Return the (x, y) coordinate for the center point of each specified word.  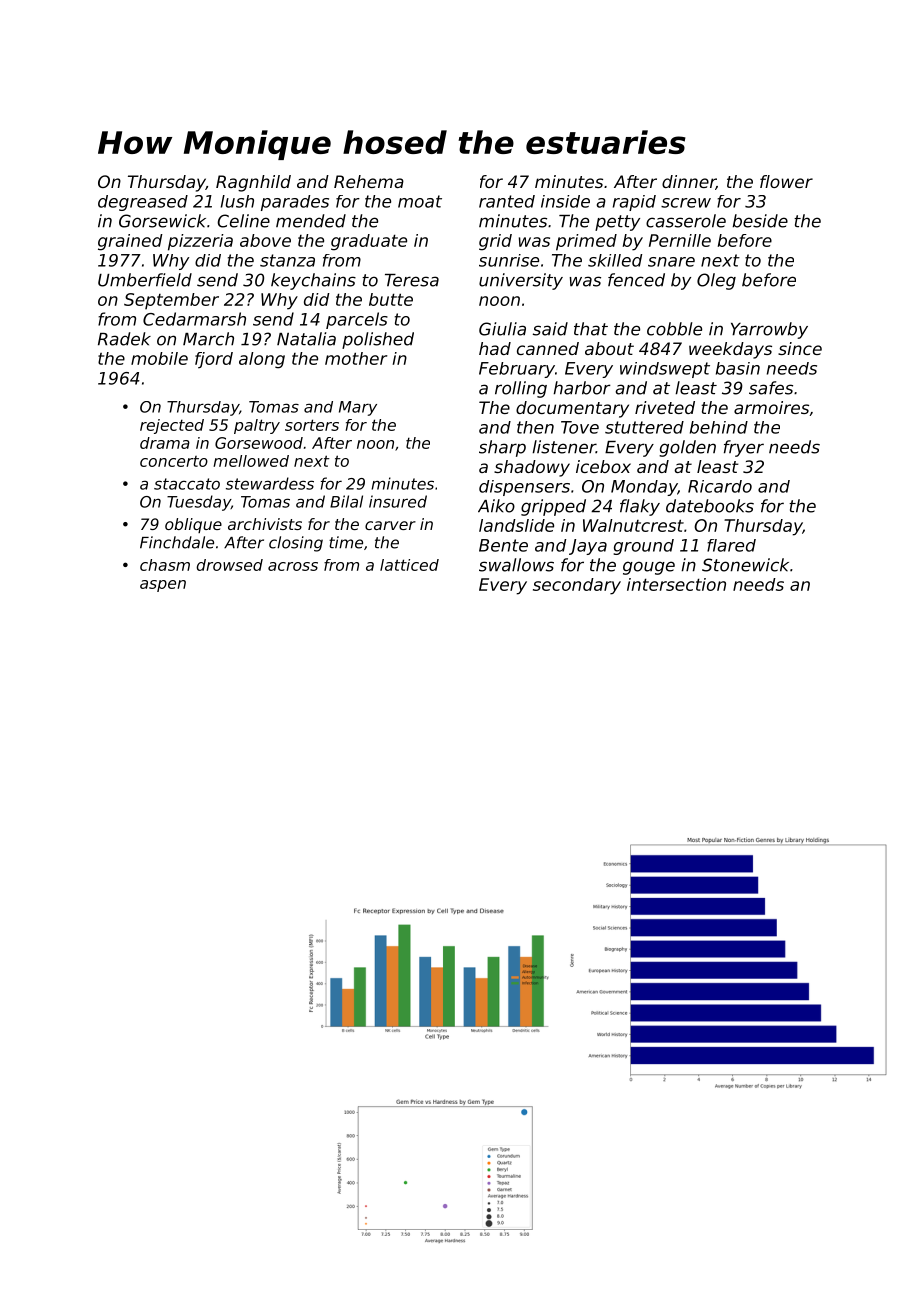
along (262, 360)
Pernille (680, 240)
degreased (143, 203)
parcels (357, 320)
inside (565, 201)
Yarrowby (769, 330)
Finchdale (177, 542)
